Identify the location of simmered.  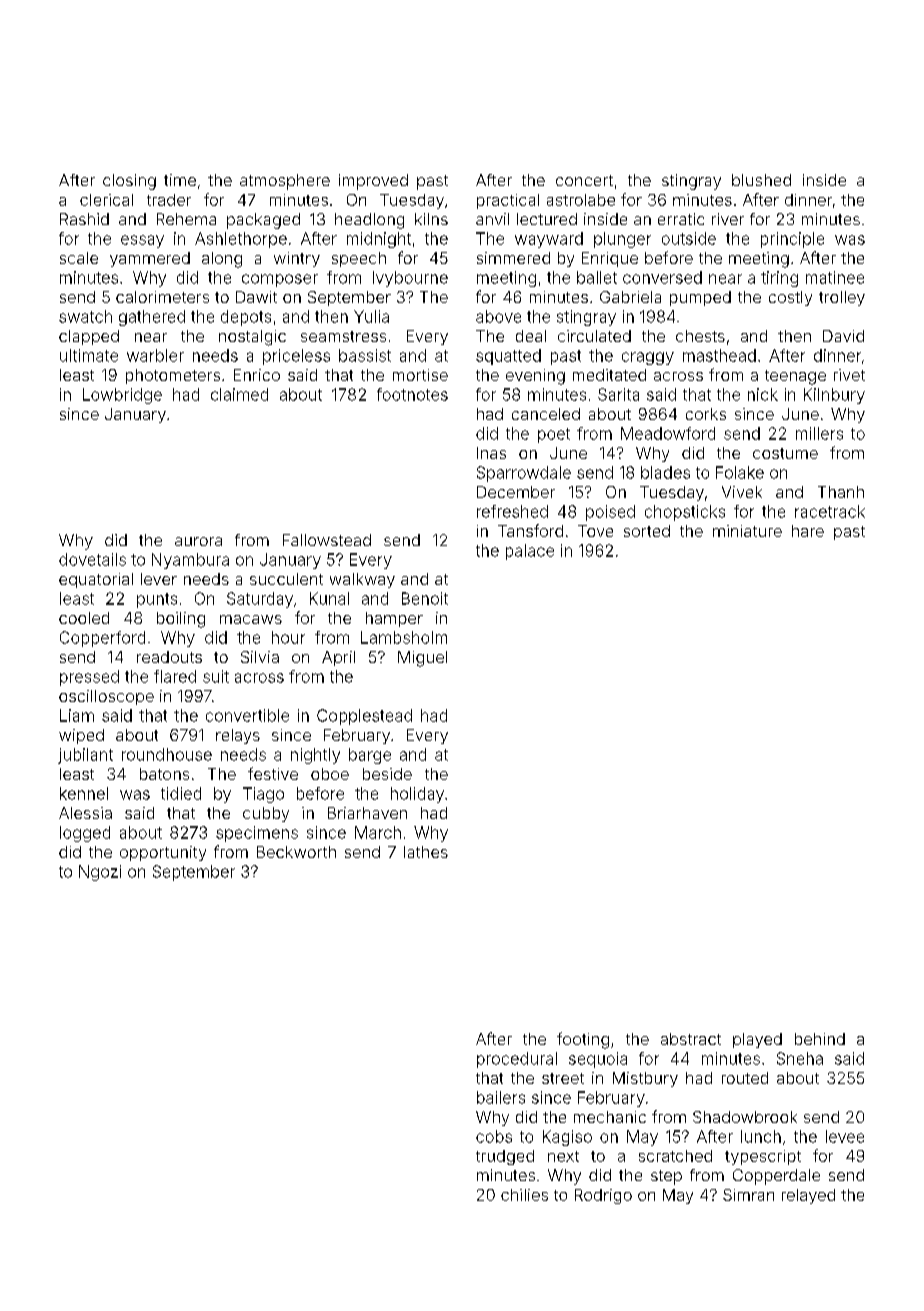
(513, 258).
